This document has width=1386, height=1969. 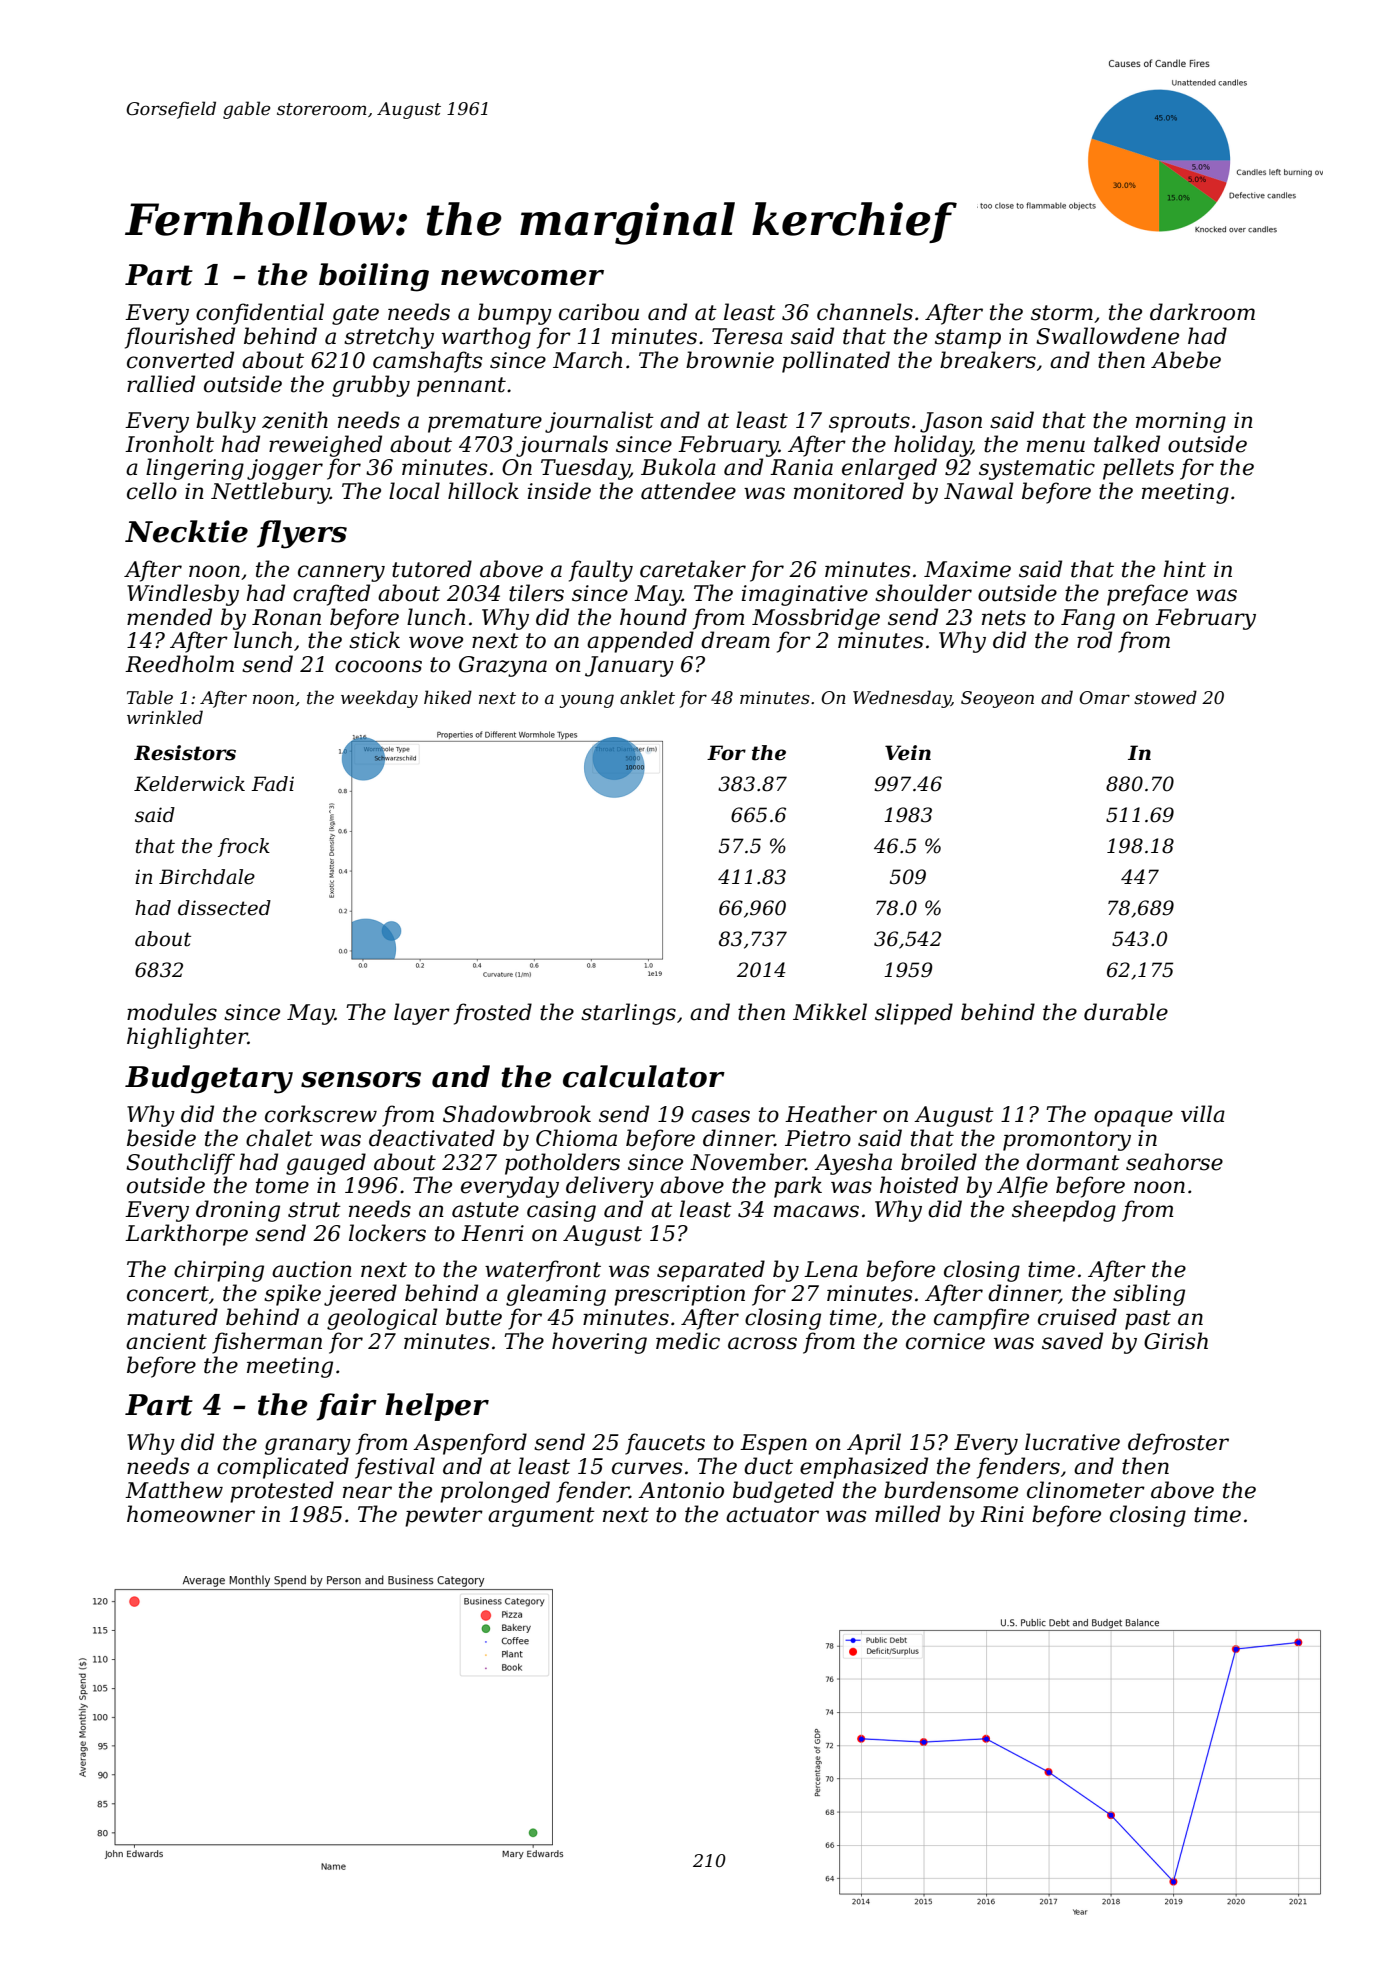 What do you see at coordinates (191, 1514) in the document?
I see `homeowner` at bounding box center [191, 1514].
